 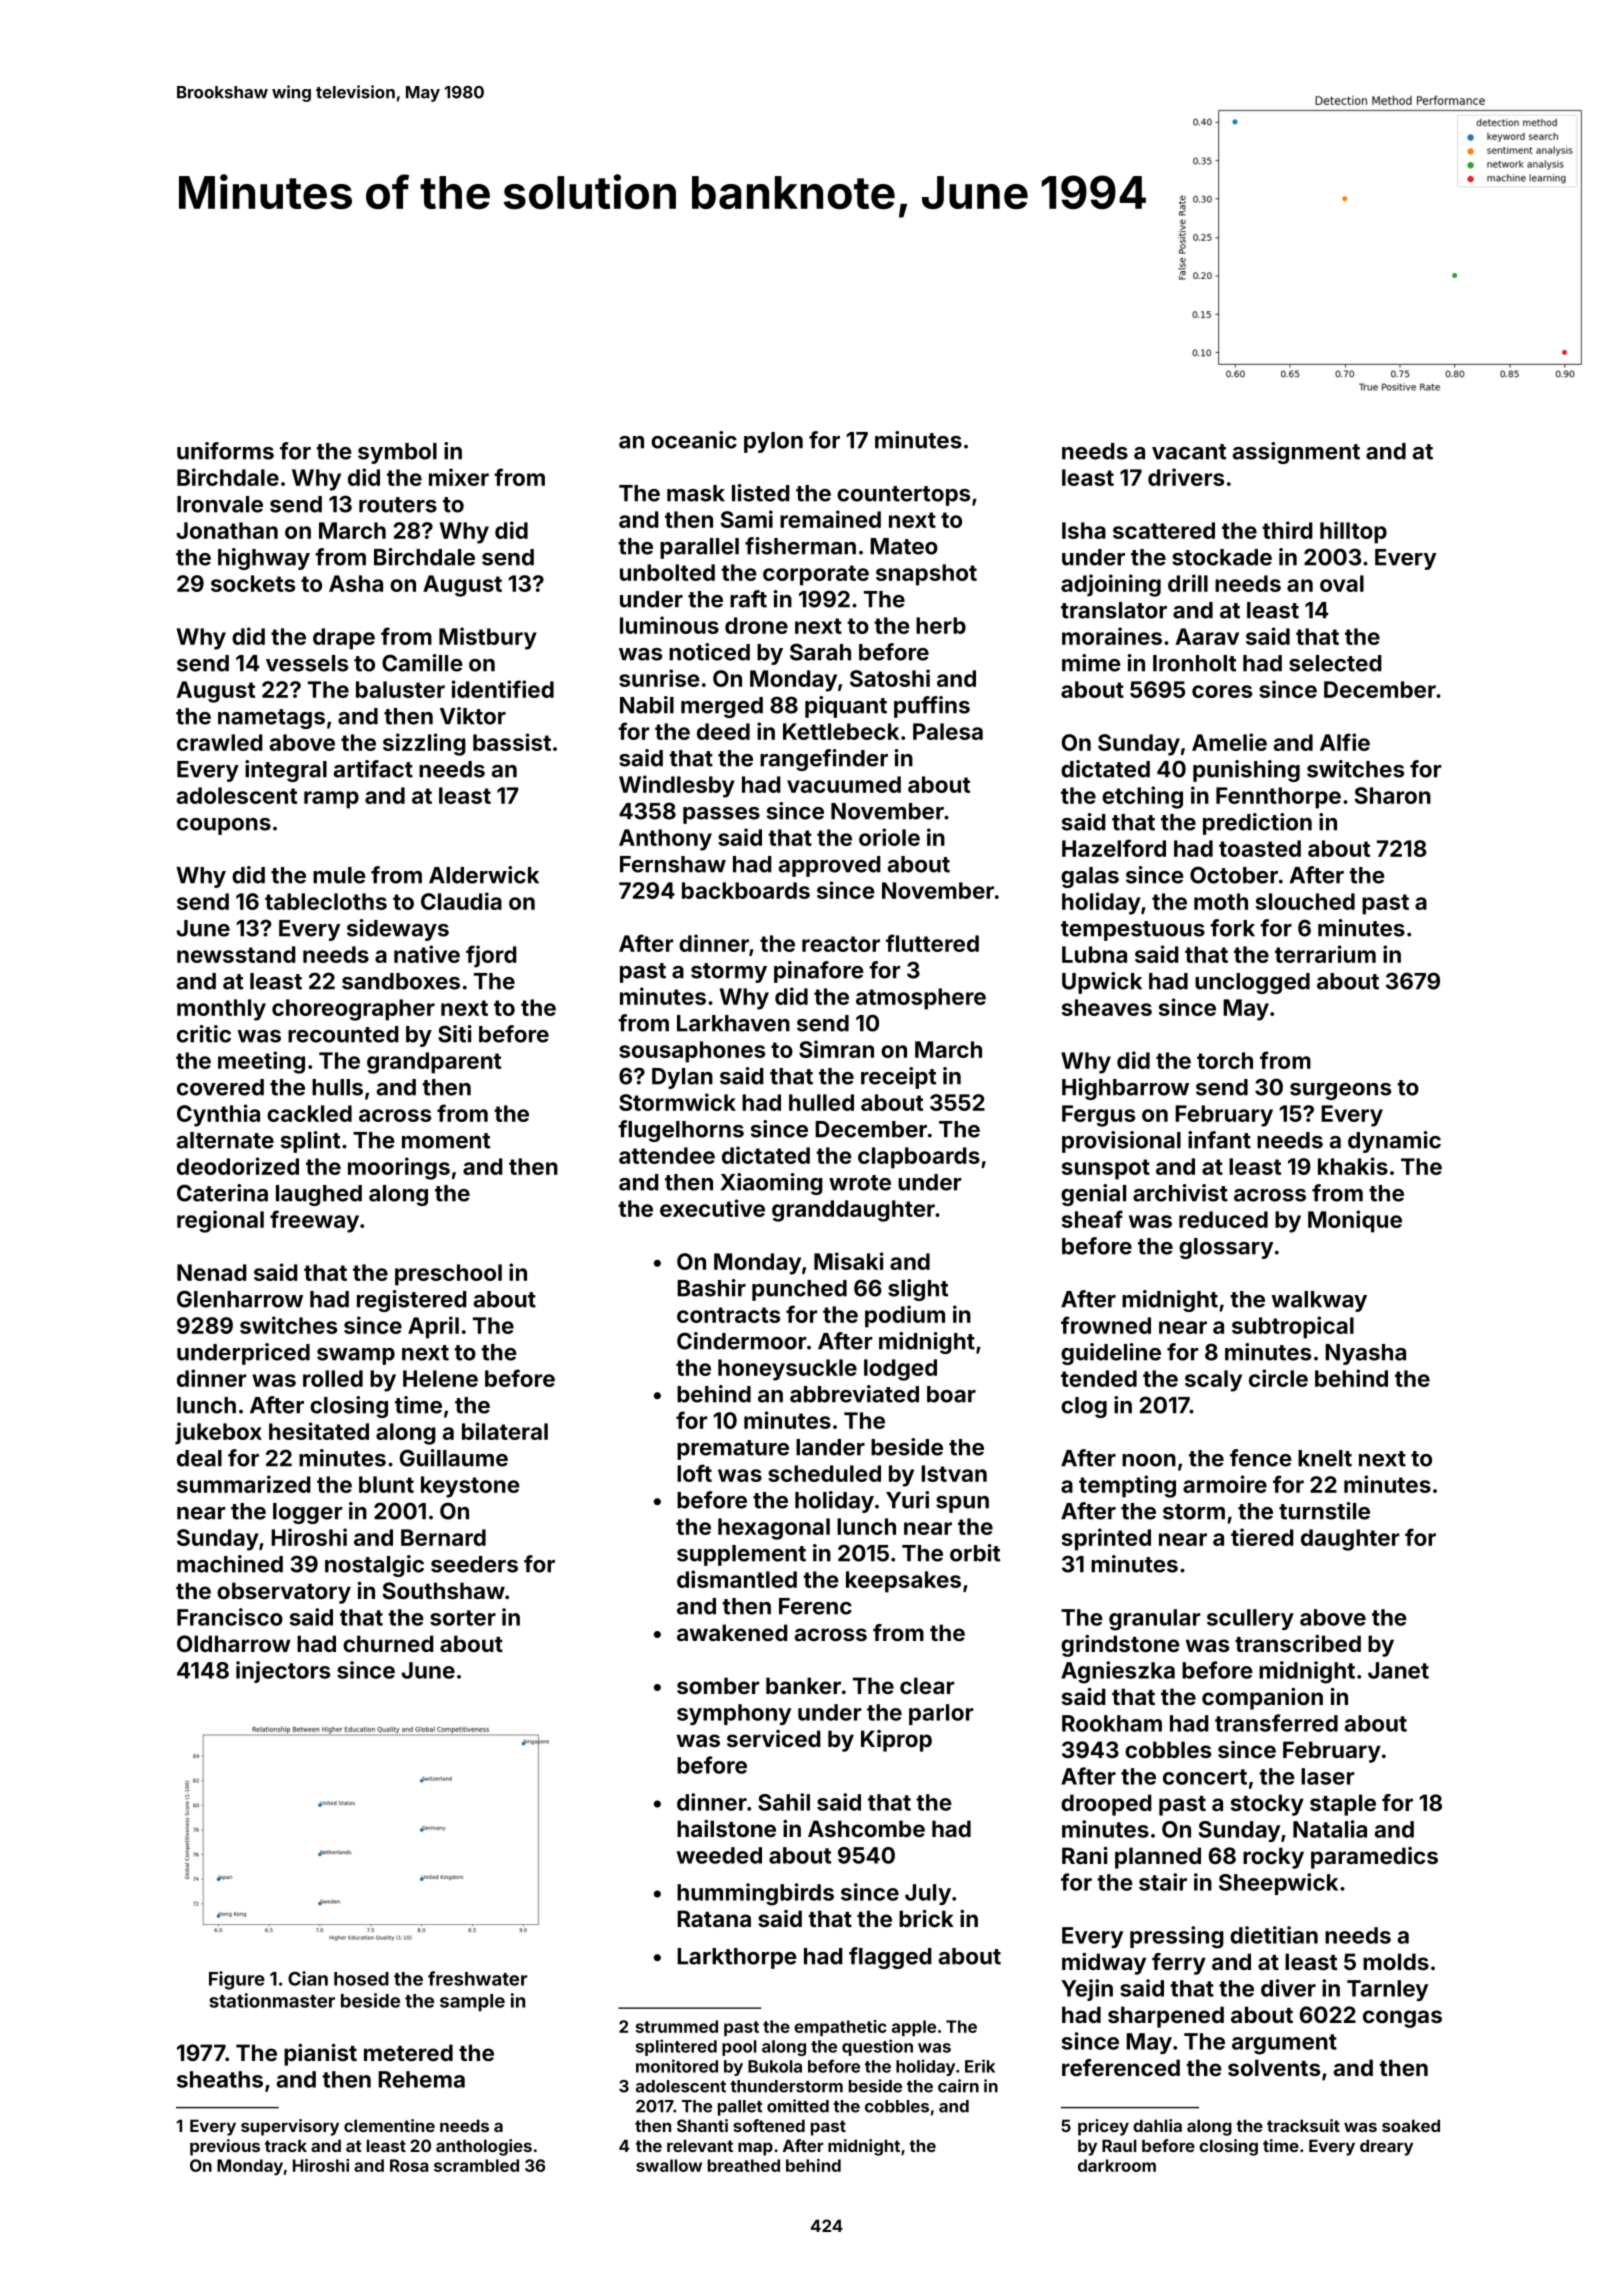 What do you see at coordinates (921, 999) in the page?
I see `atmosphere` at bounding box center [921, 999].
